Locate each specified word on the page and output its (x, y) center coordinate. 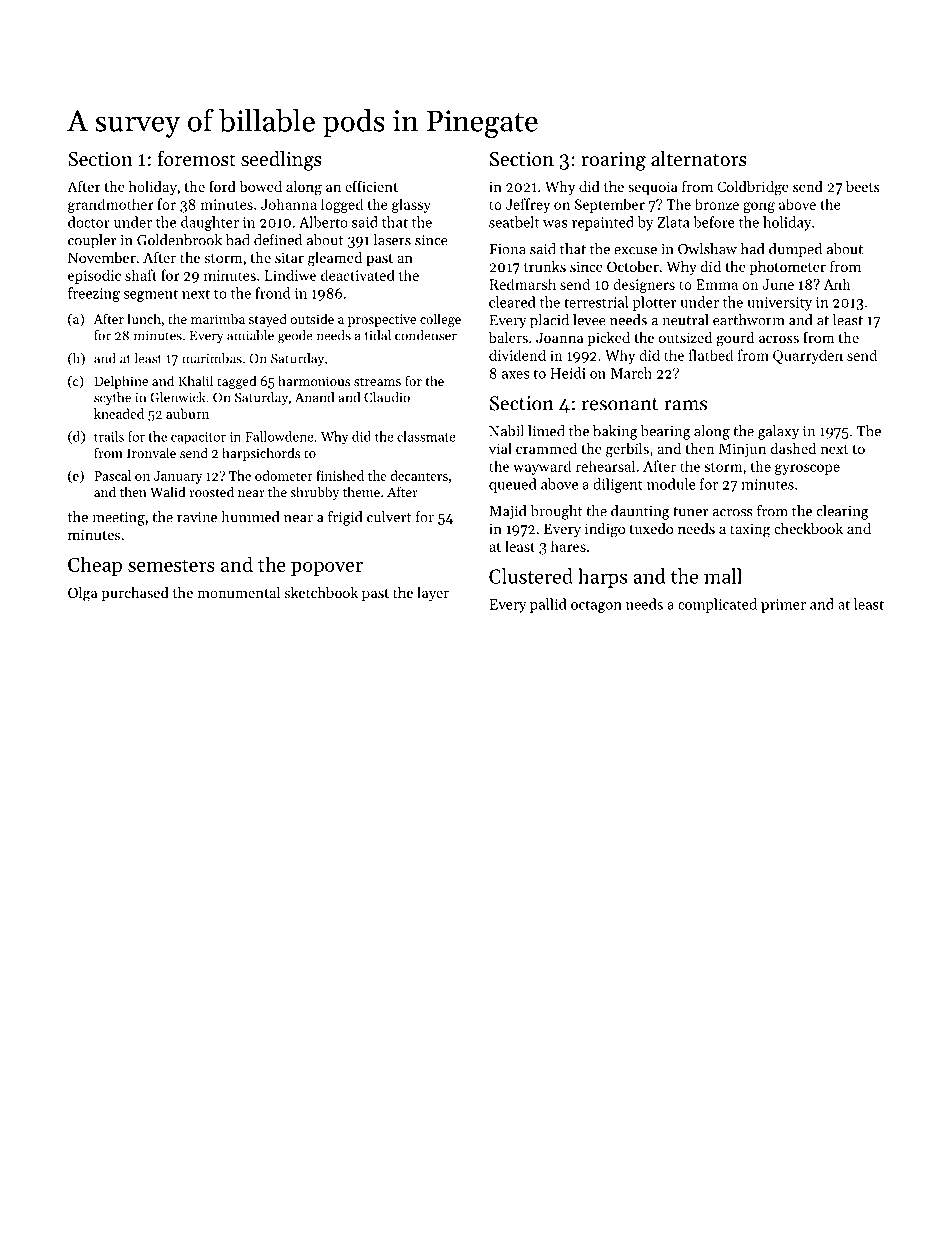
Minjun (742, 450)
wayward (542, 467)
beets (863, 186)
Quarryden (808, 356)
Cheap (95, 566)
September (610, 205)
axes (515, 375)
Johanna (289, 204)
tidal (378, 335)
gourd (735, 339)
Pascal (112, 475)
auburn (187, 413)
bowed (260, 186)
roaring (613, 161)
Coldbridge (753, 188)
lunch (144, 318)
